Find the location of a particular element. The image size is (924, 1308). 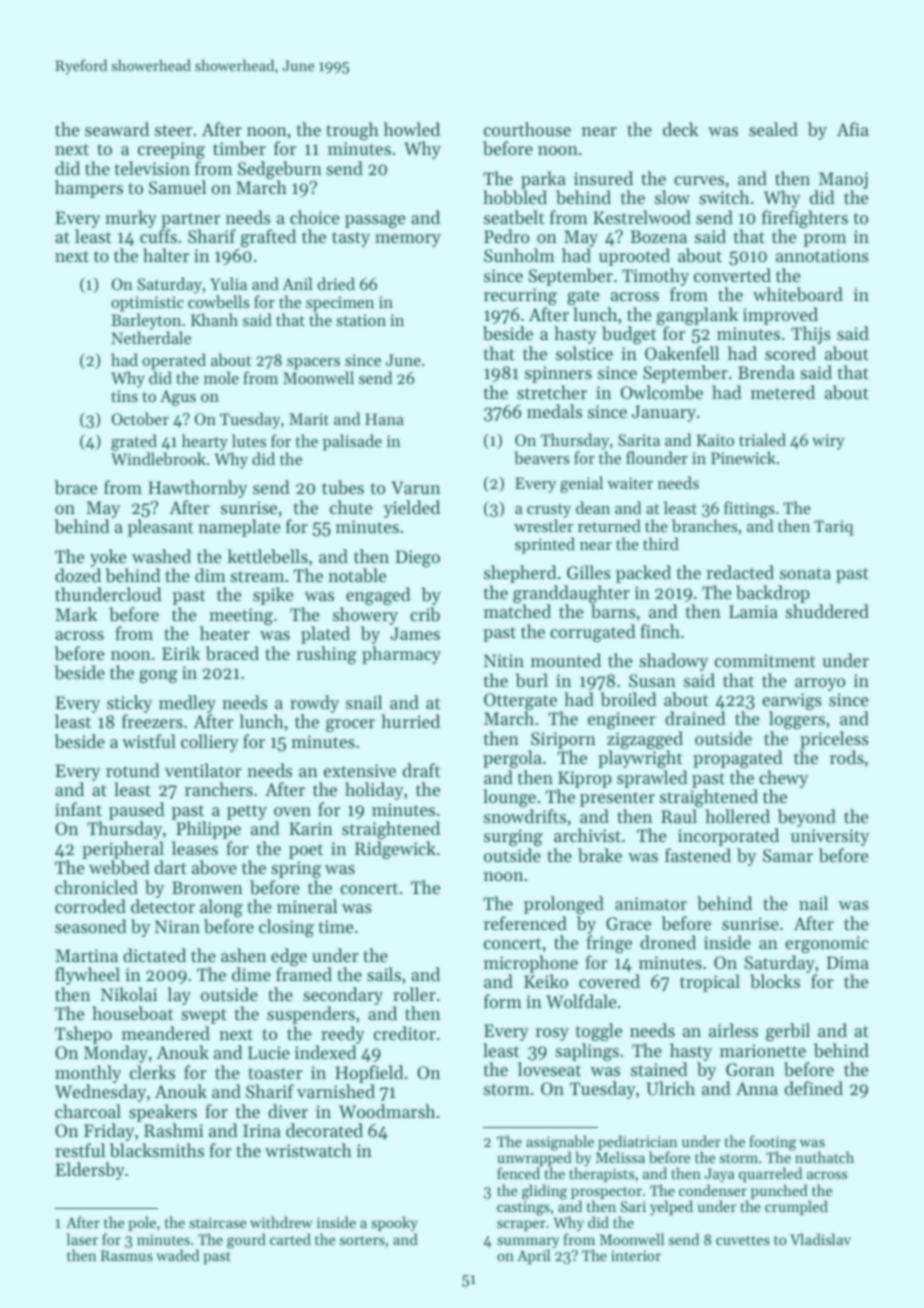

spike is located at coordinates (273, 596).
